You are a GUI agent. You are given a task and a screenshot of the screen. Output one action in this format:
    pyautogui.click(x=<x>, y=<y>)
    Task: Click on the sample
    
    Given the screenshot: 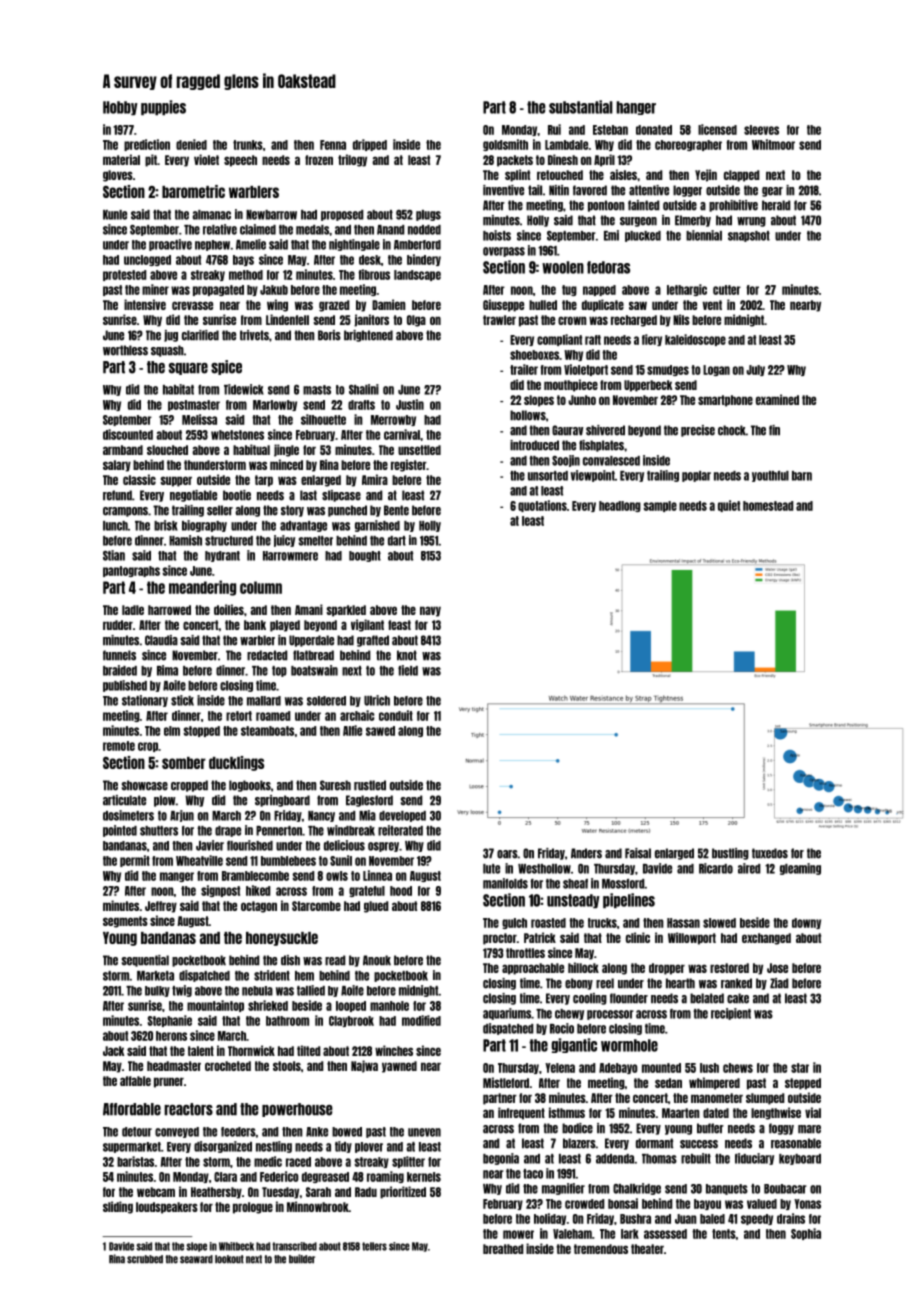 What is the action you would take?
    pyautogui.click(x=660, y=506)
